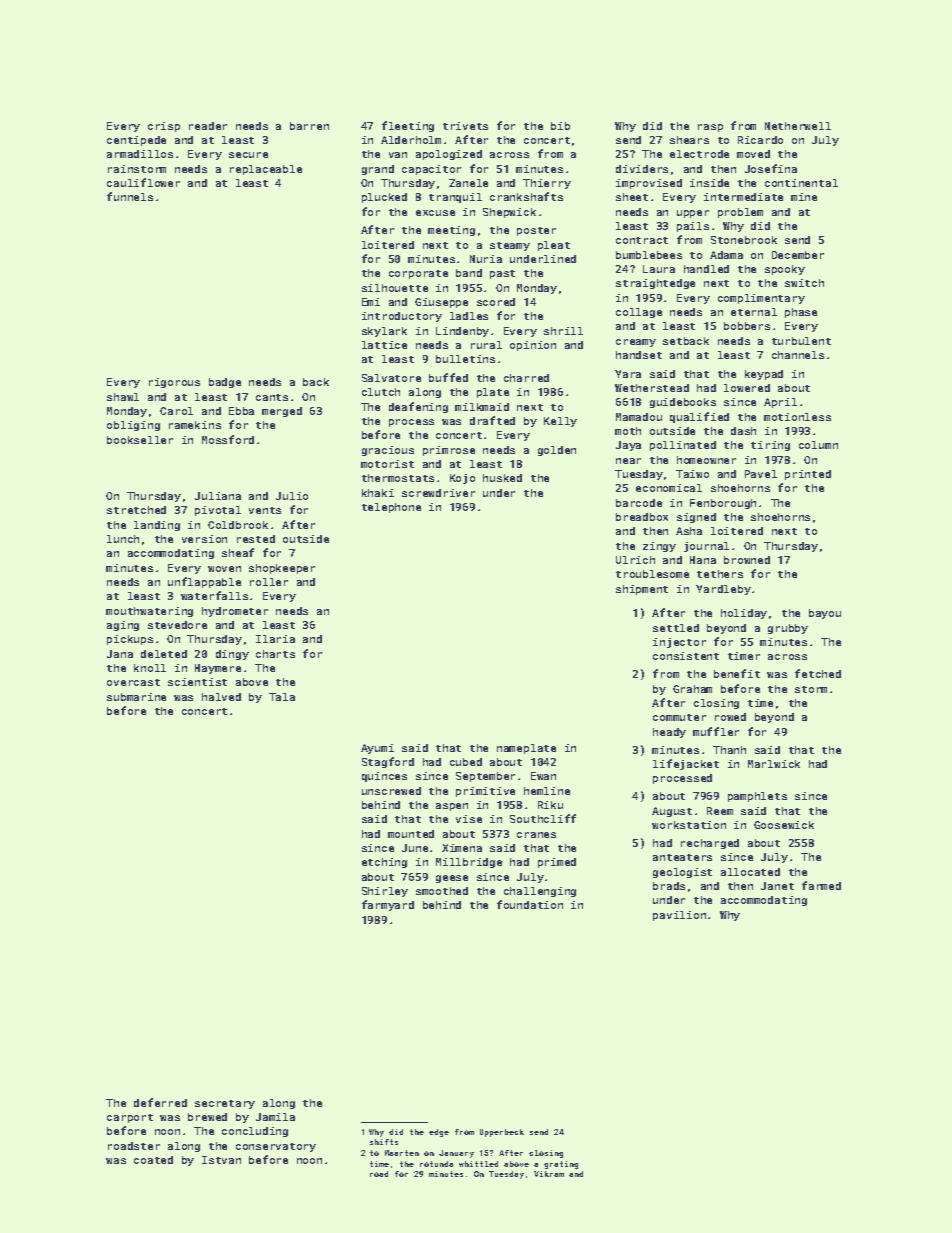 This screenshot has height=1233, width=952. Describe the element at coordinates (153, 1160) in the screenshot. I see `coated` at that location.
